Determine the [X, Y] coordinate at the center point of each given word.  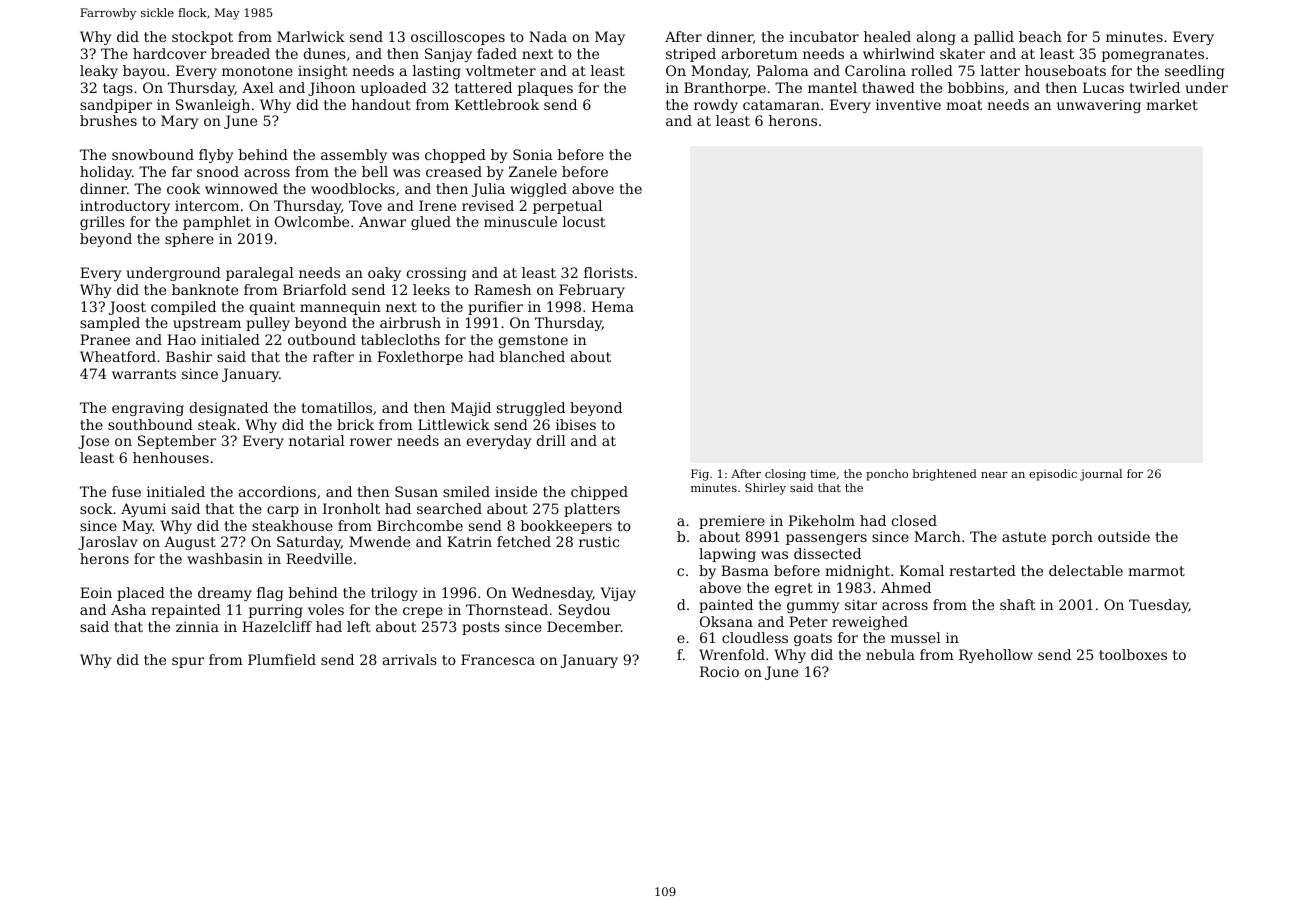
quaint [272, 308]
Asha [128, 609]
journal [1101, 475]
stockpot [202, 38]
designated [229, 409]
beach [1040, 36]
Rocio [719, 671]
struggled [531, 409]
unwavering [1099, 106]
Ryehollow [996, 656]
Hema [613, 306]
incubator [824, 36]
